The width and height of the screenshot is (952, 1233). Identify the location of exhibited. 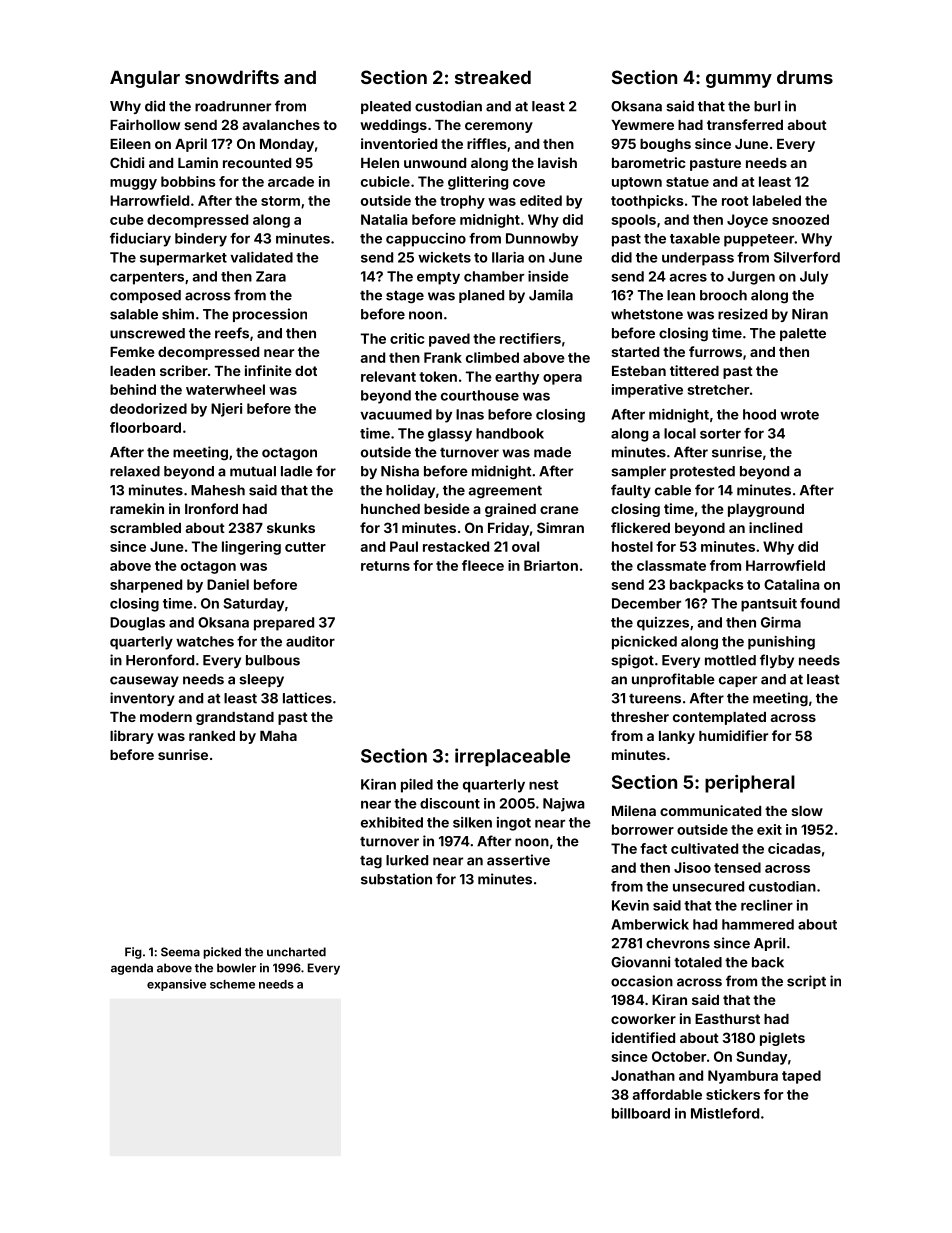
(392, 822).
